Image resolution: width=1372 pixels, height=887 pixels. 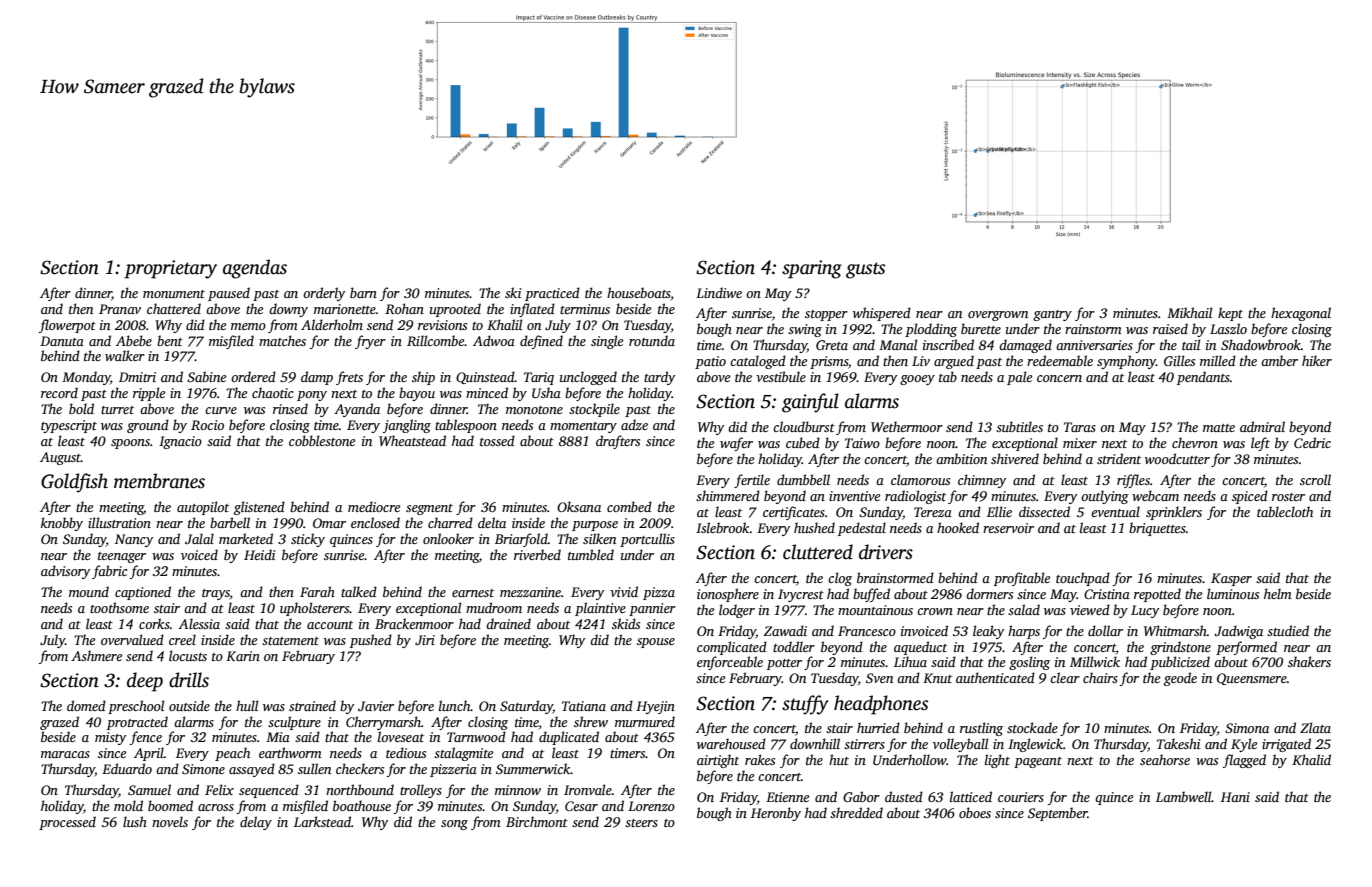 I want to click on gusts, so click(x=865, y=270).
